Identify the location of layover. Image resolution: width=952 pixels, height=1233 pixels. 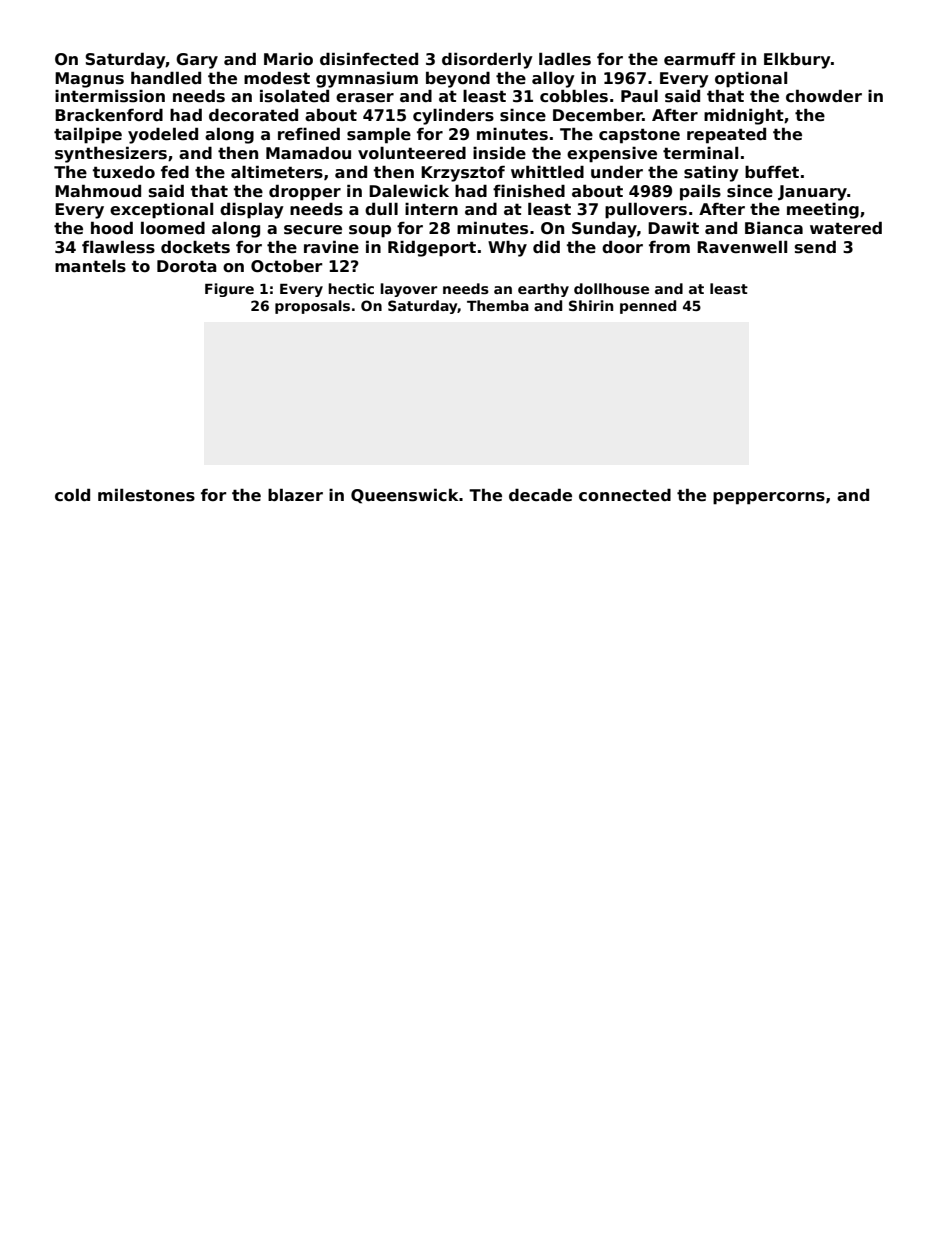
(408, 290).
